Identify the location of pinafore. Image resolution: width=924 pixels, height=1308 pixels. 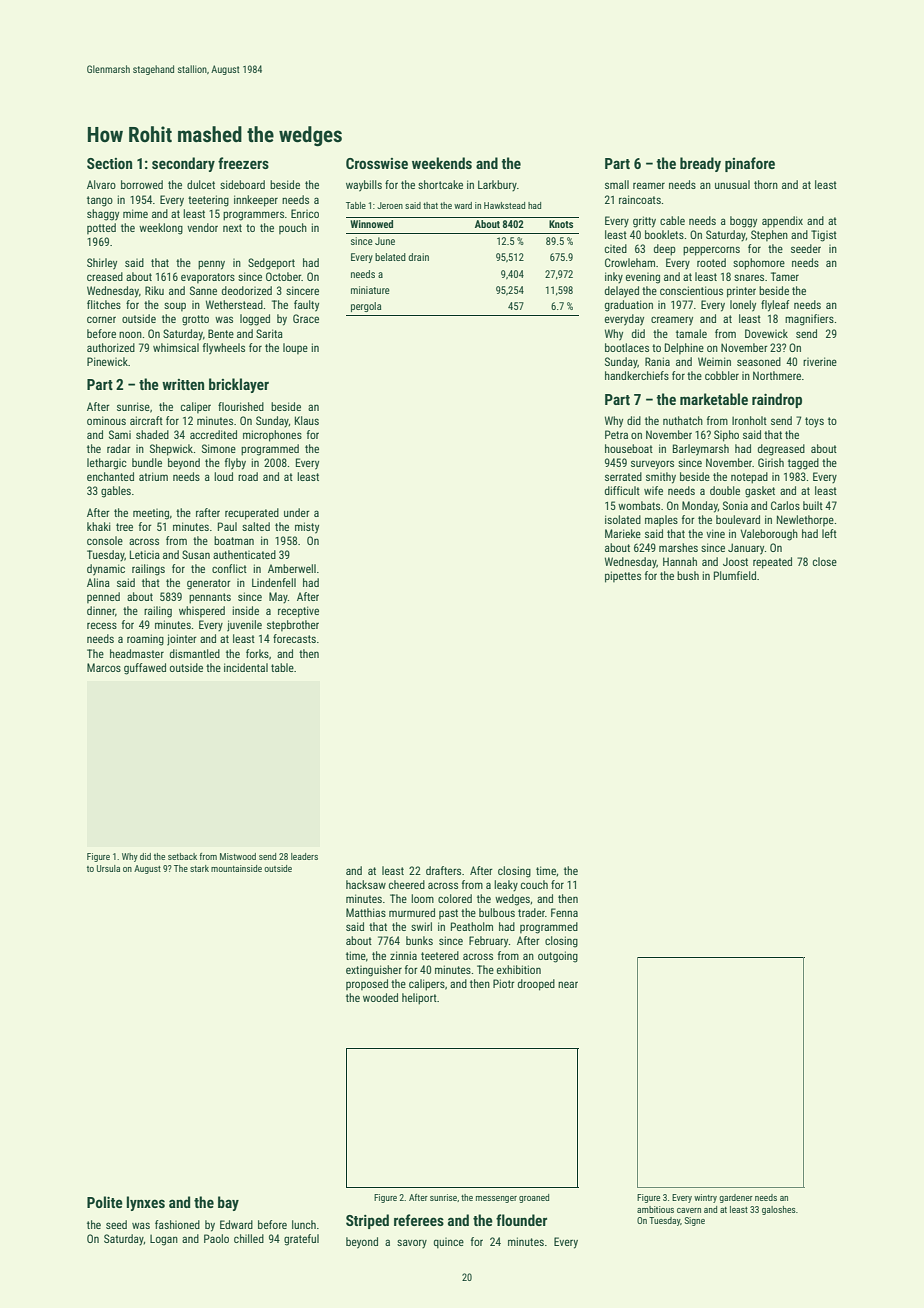
(750, 164).
